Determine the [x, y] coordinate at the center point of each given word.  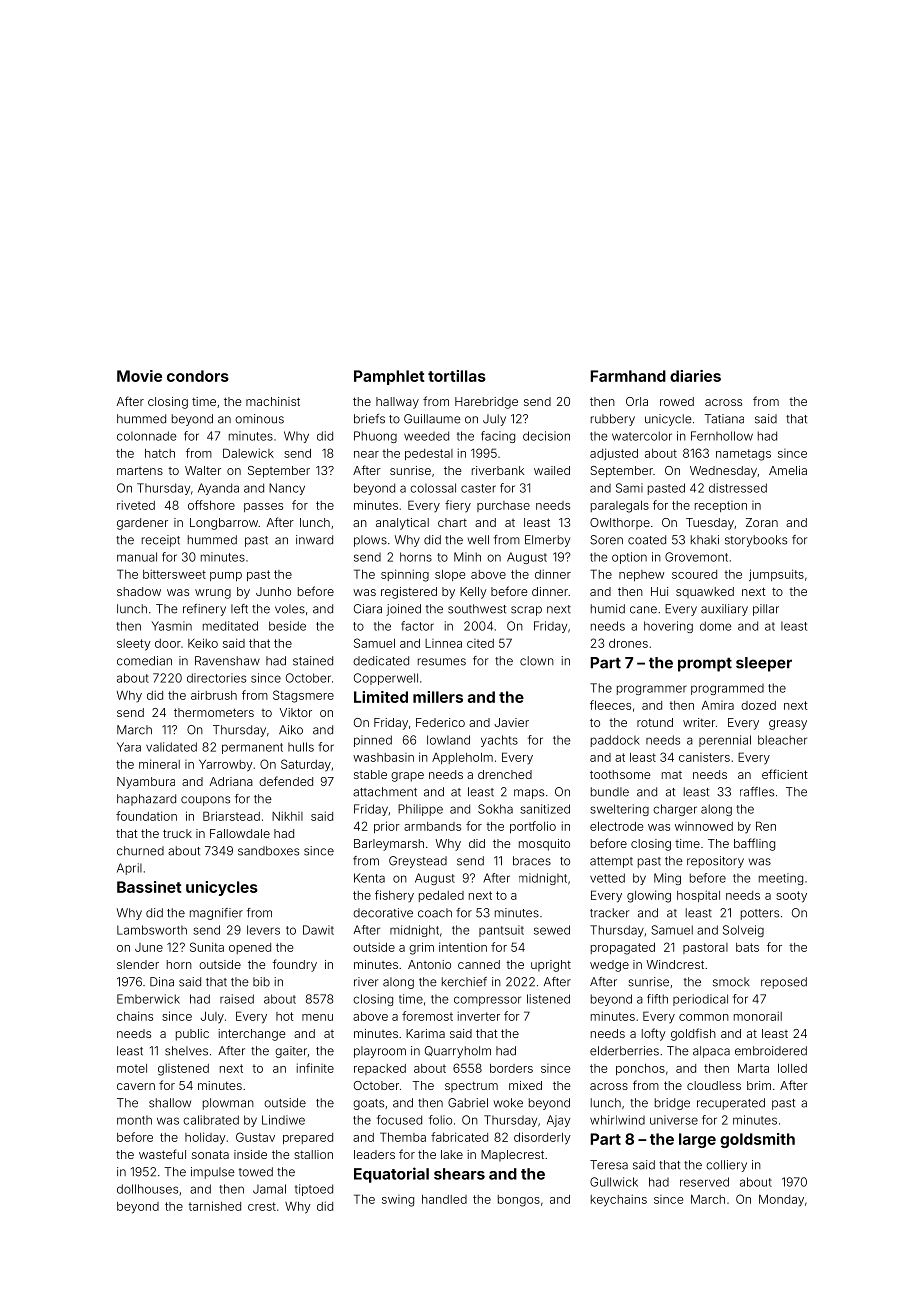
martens [140, 471]
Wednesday [723, 472]
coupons [205, 801]
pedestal [429, 454]
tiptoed [314, 1190]
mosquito [544, 845]
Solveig [743, 931]
